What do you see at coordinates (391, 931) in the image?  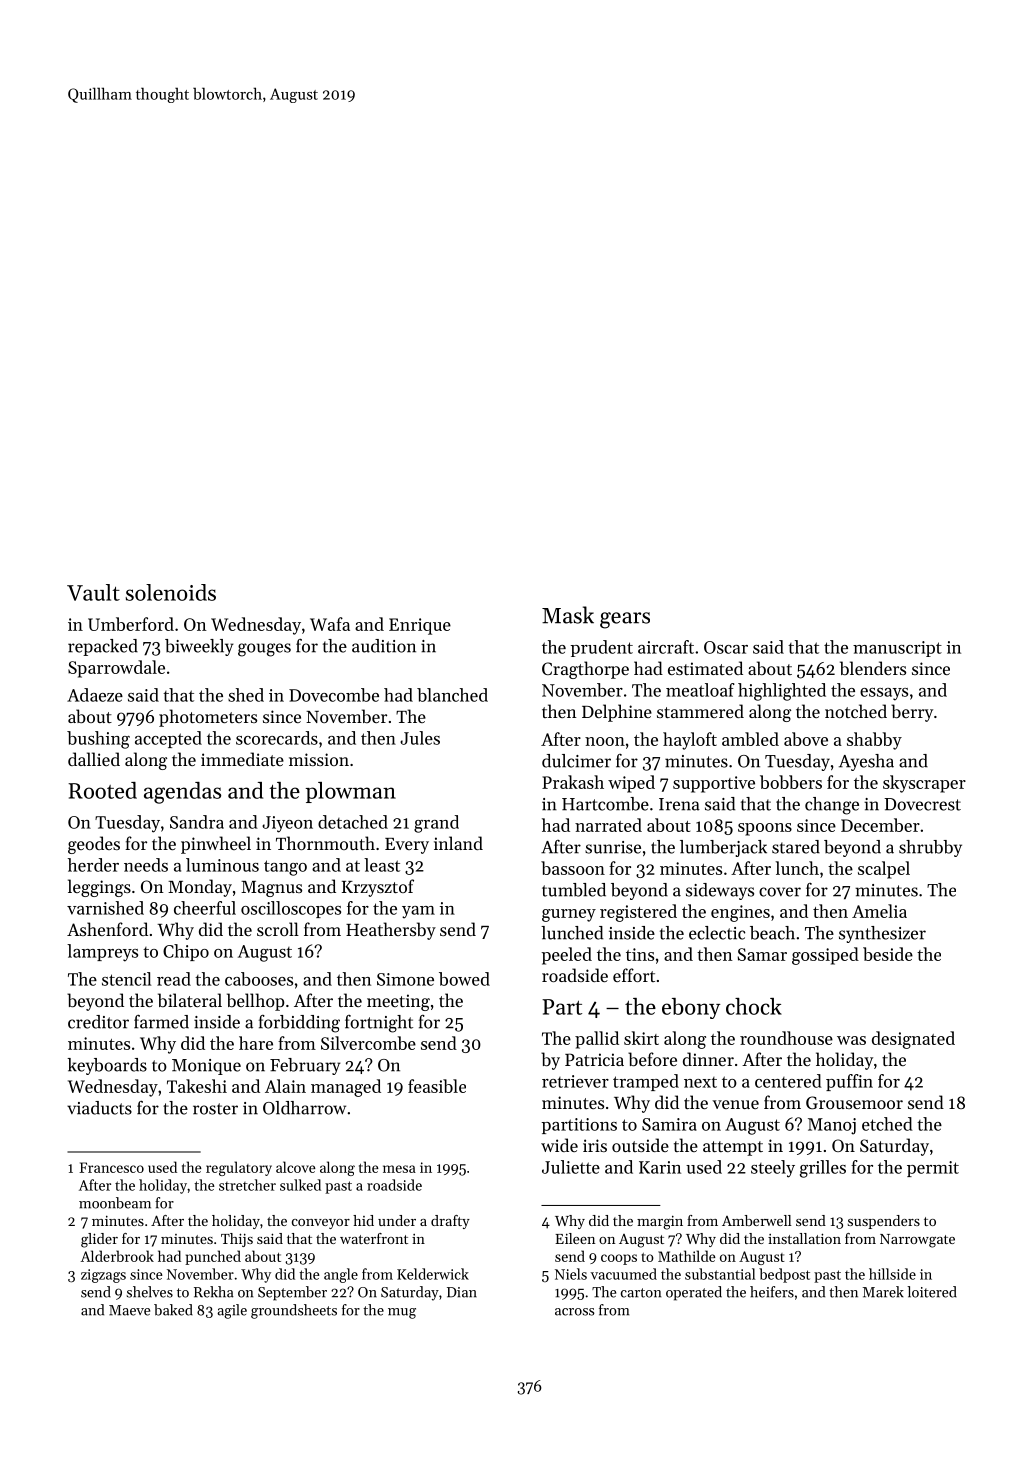 I see `Heathersby` at bounding box center [391, 931].
